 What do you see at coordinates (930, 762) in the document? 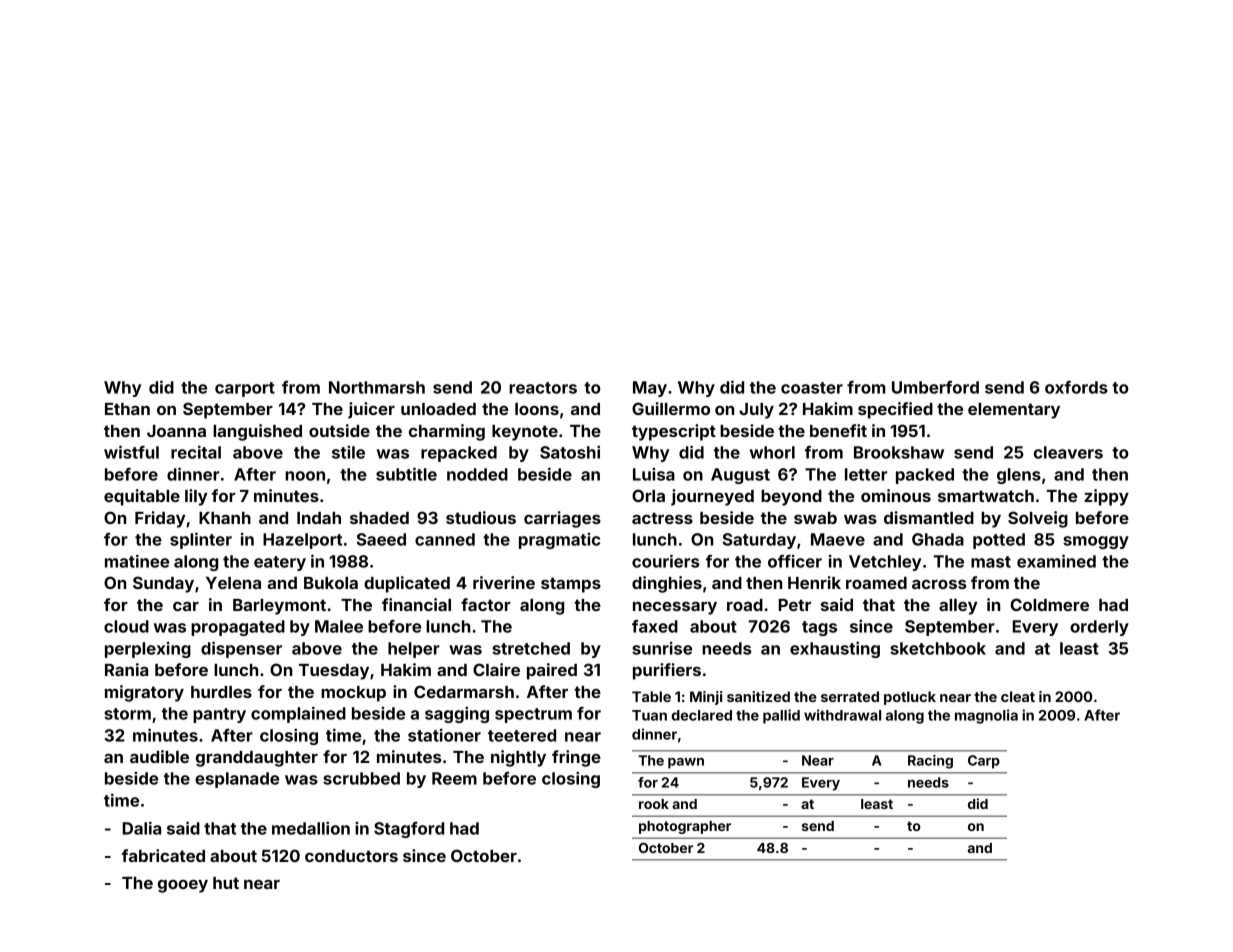
I see `Racing` at bounding box center [930, 762].
